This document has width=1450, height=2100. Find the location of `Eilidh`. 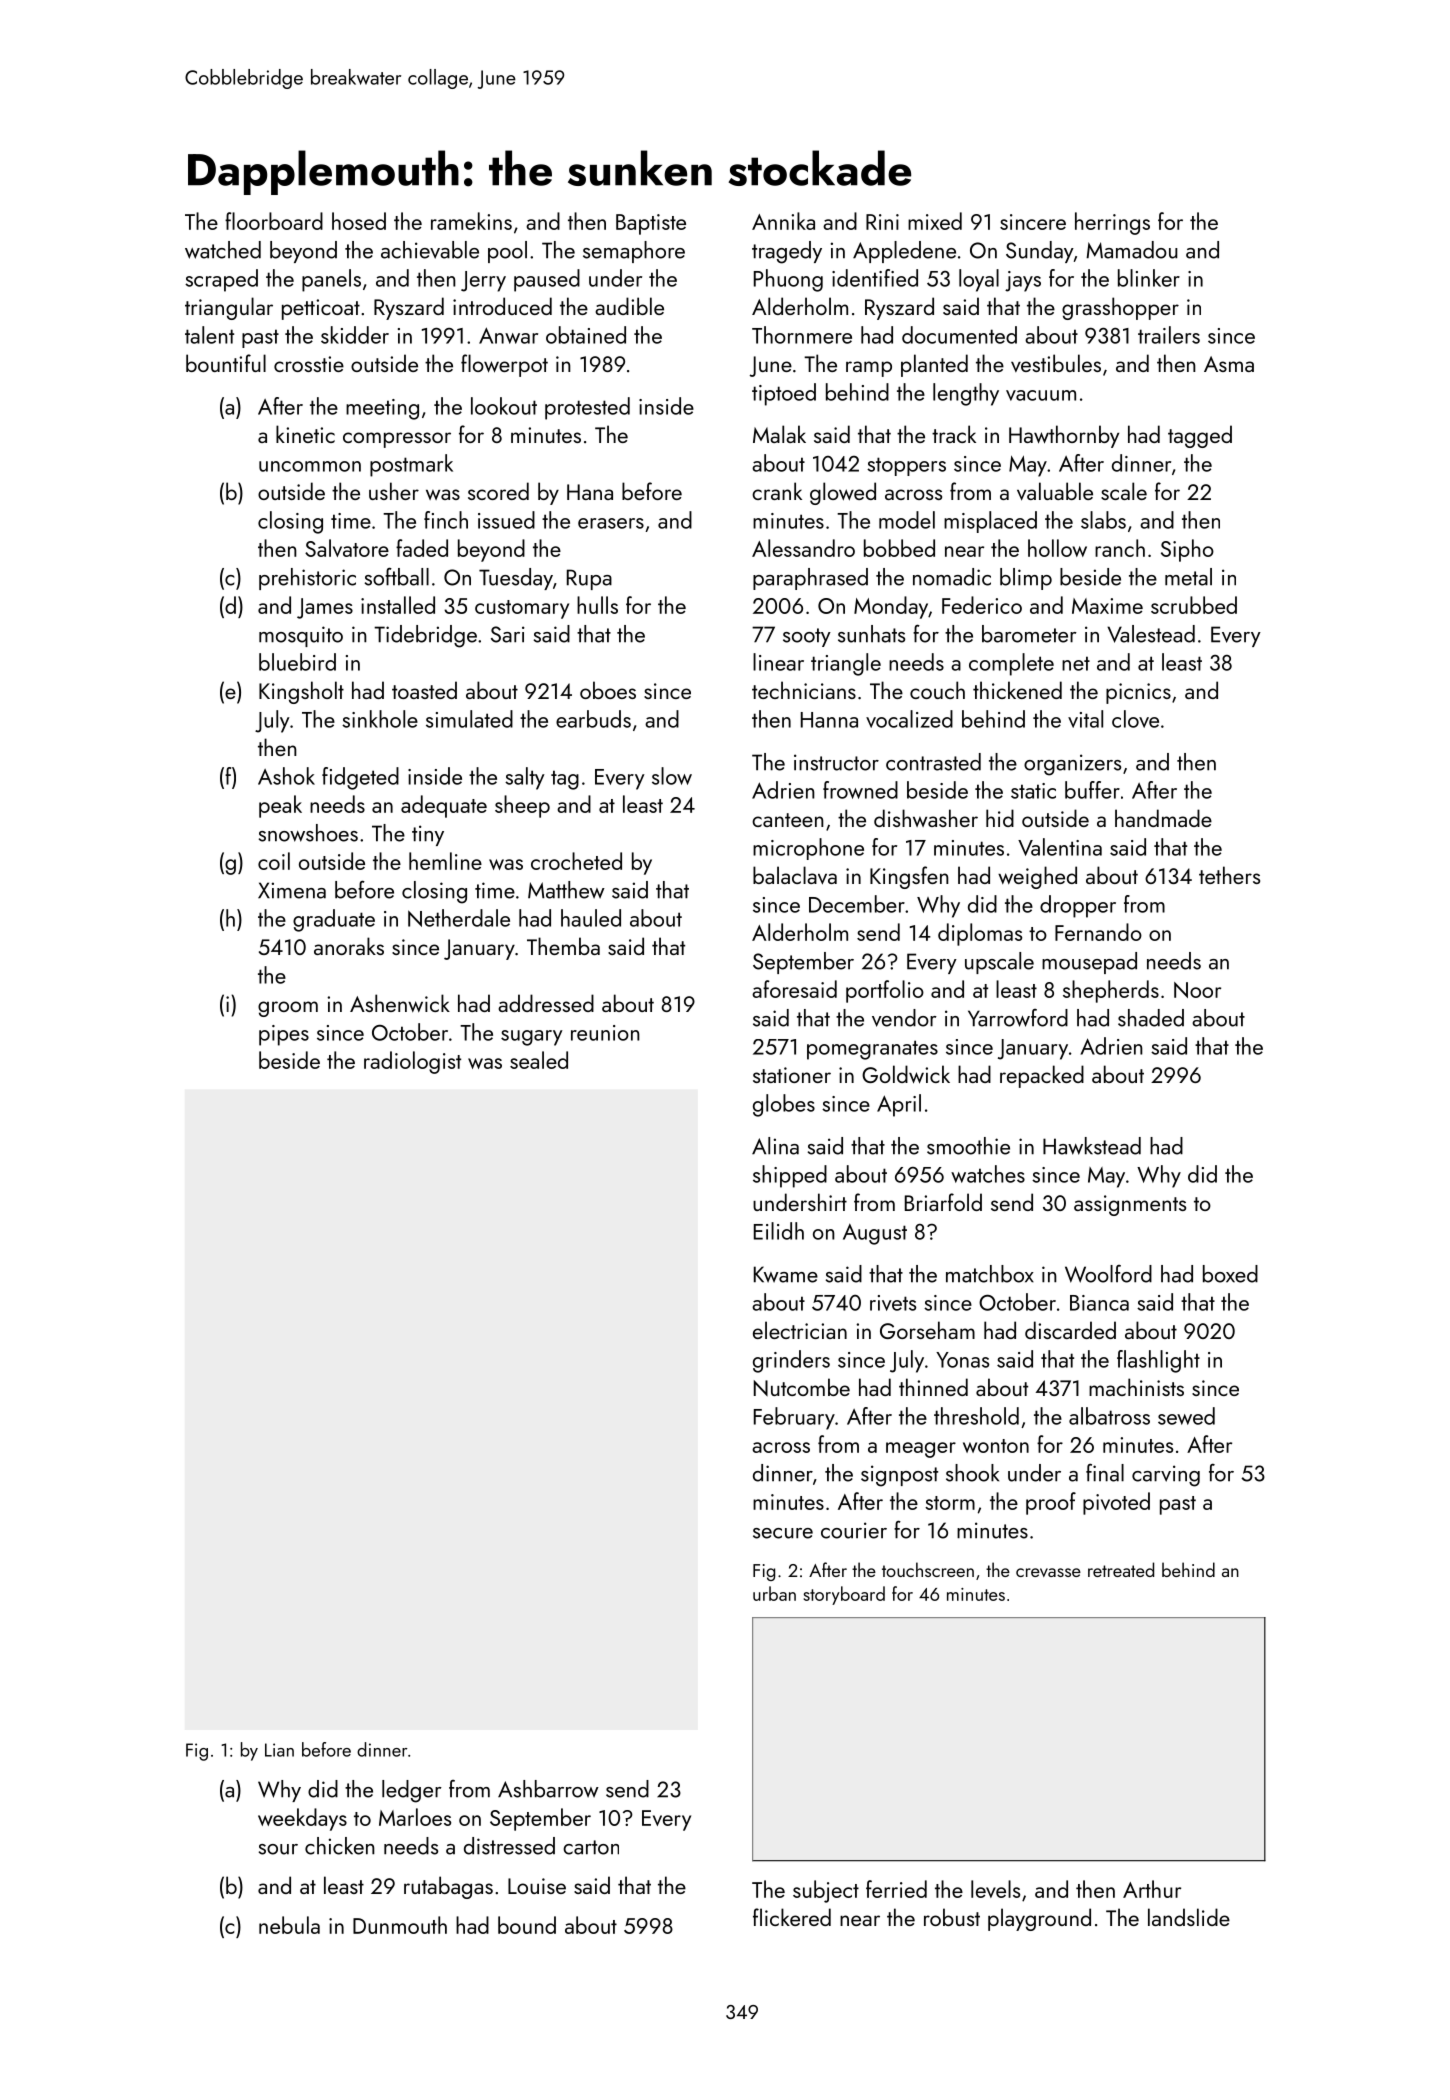

Eilidh is located at coordinates (779, 1231).
